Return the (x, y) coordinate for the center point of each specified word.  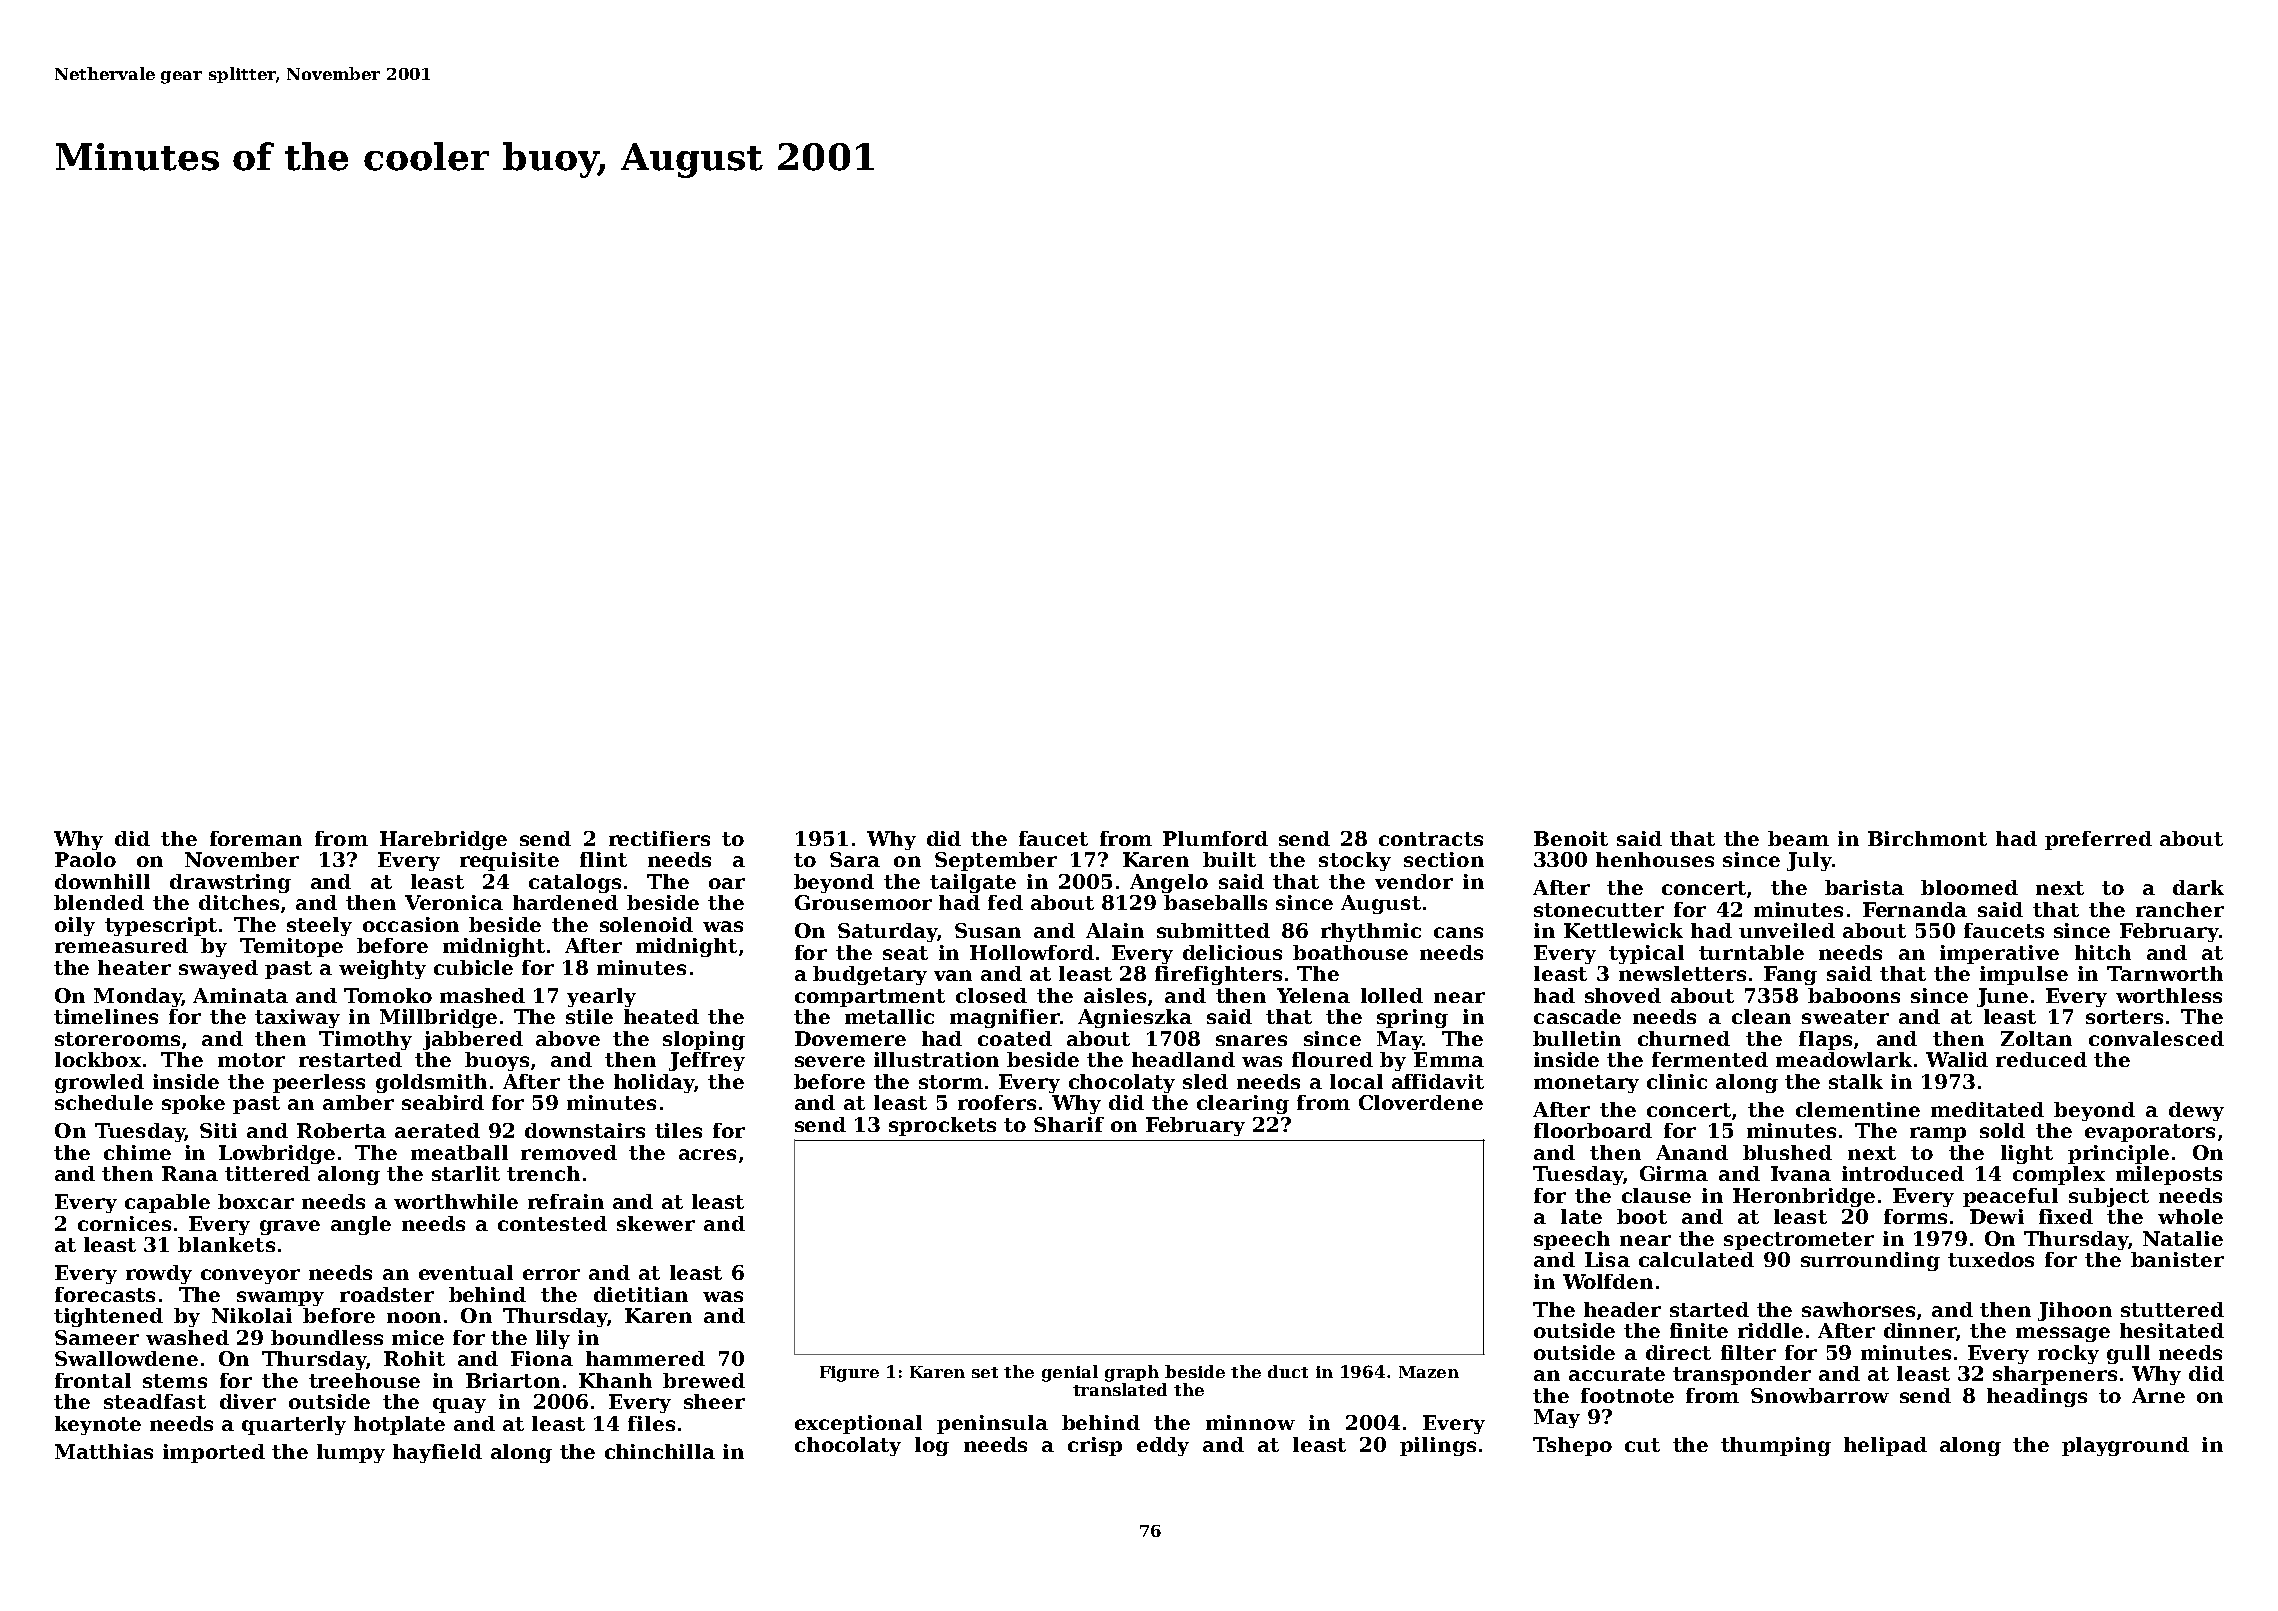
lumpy (351, 1453)
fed (1005, 902)
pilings (1438, 1446)
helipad (1885, 1446)
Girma (1674, 1173)
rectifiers (659, 838)
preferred (2098, 840)
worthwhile (456, 1201)
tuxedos (1991, 1259)
